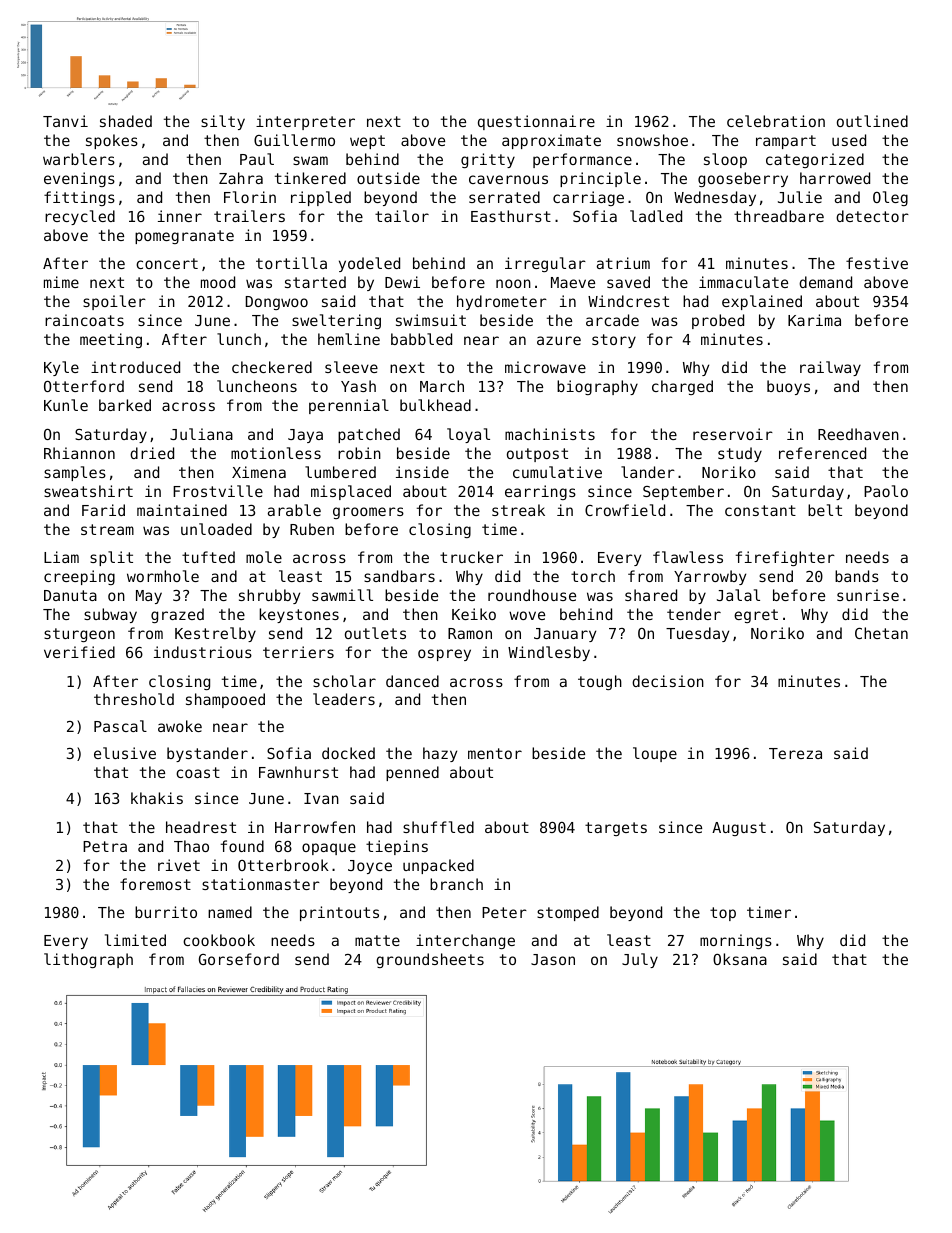 Image resolution: width=952 pixels, height=1233 pixels. I want to click on lithograph, so click(88, 960).
